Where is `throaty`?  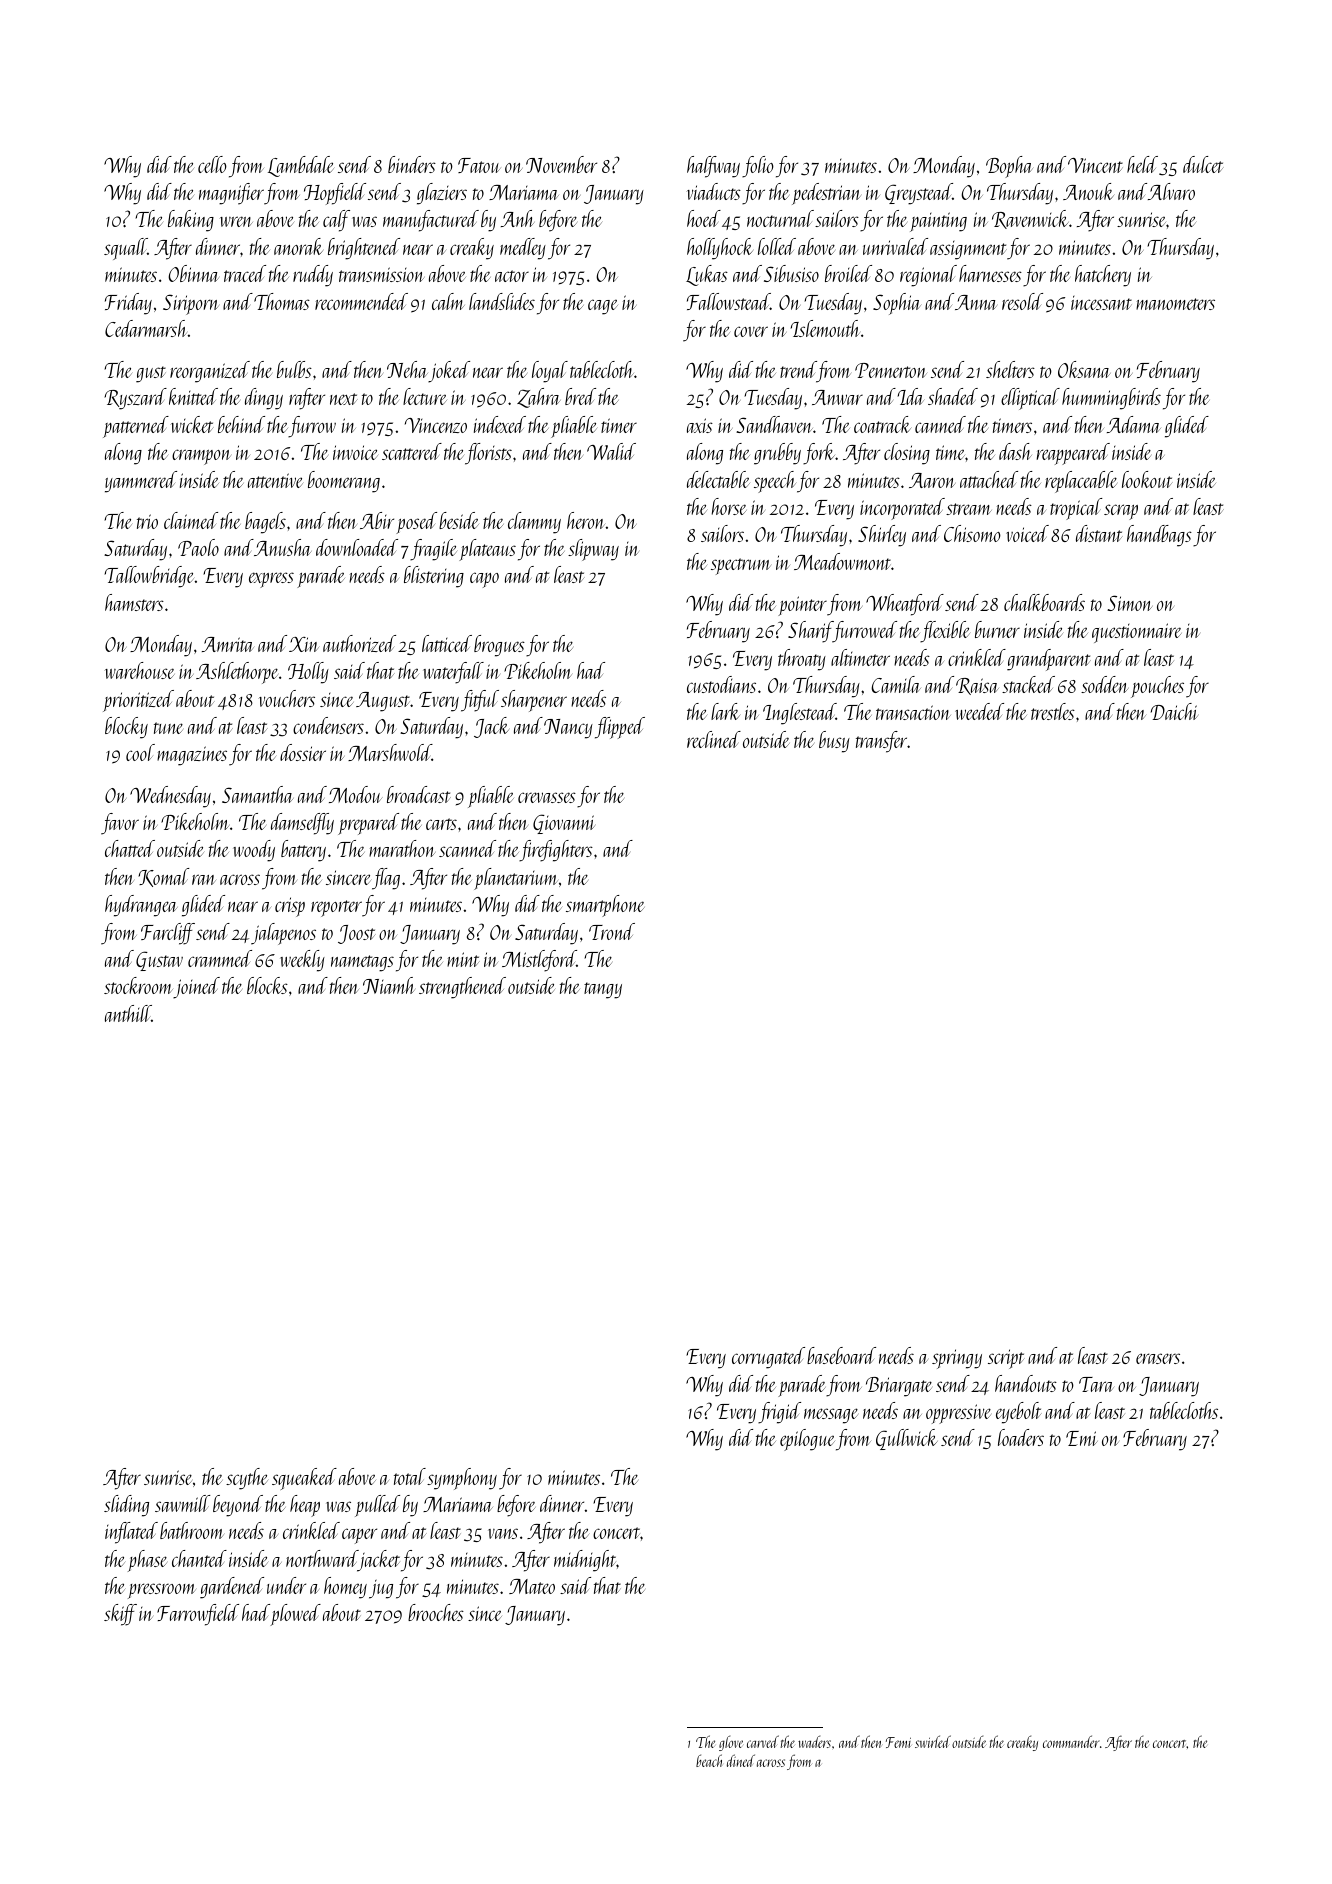 throaty is located at coordinates (802, 660).
